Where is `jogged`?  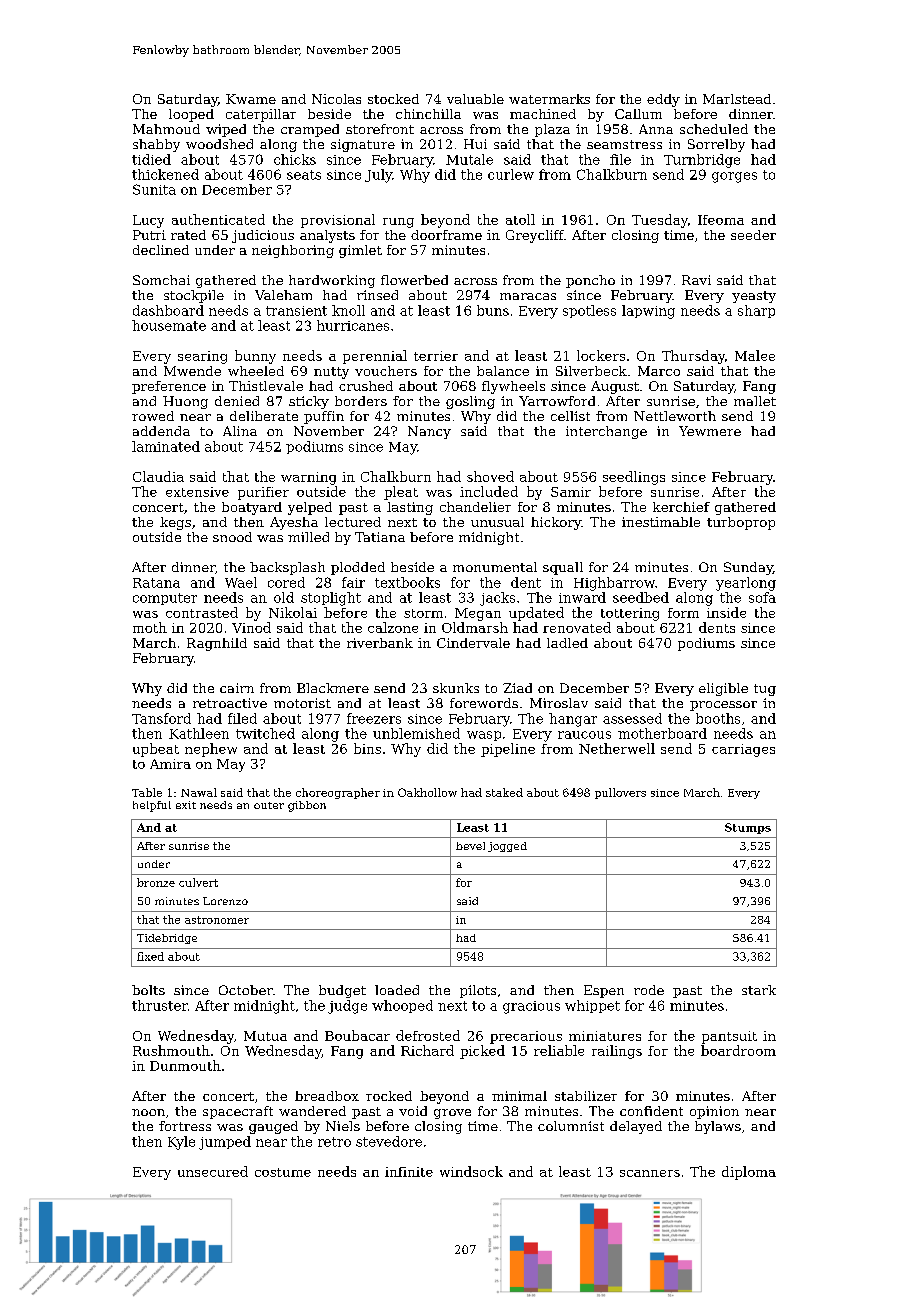
jogged is located at coordinates (507, 847).
